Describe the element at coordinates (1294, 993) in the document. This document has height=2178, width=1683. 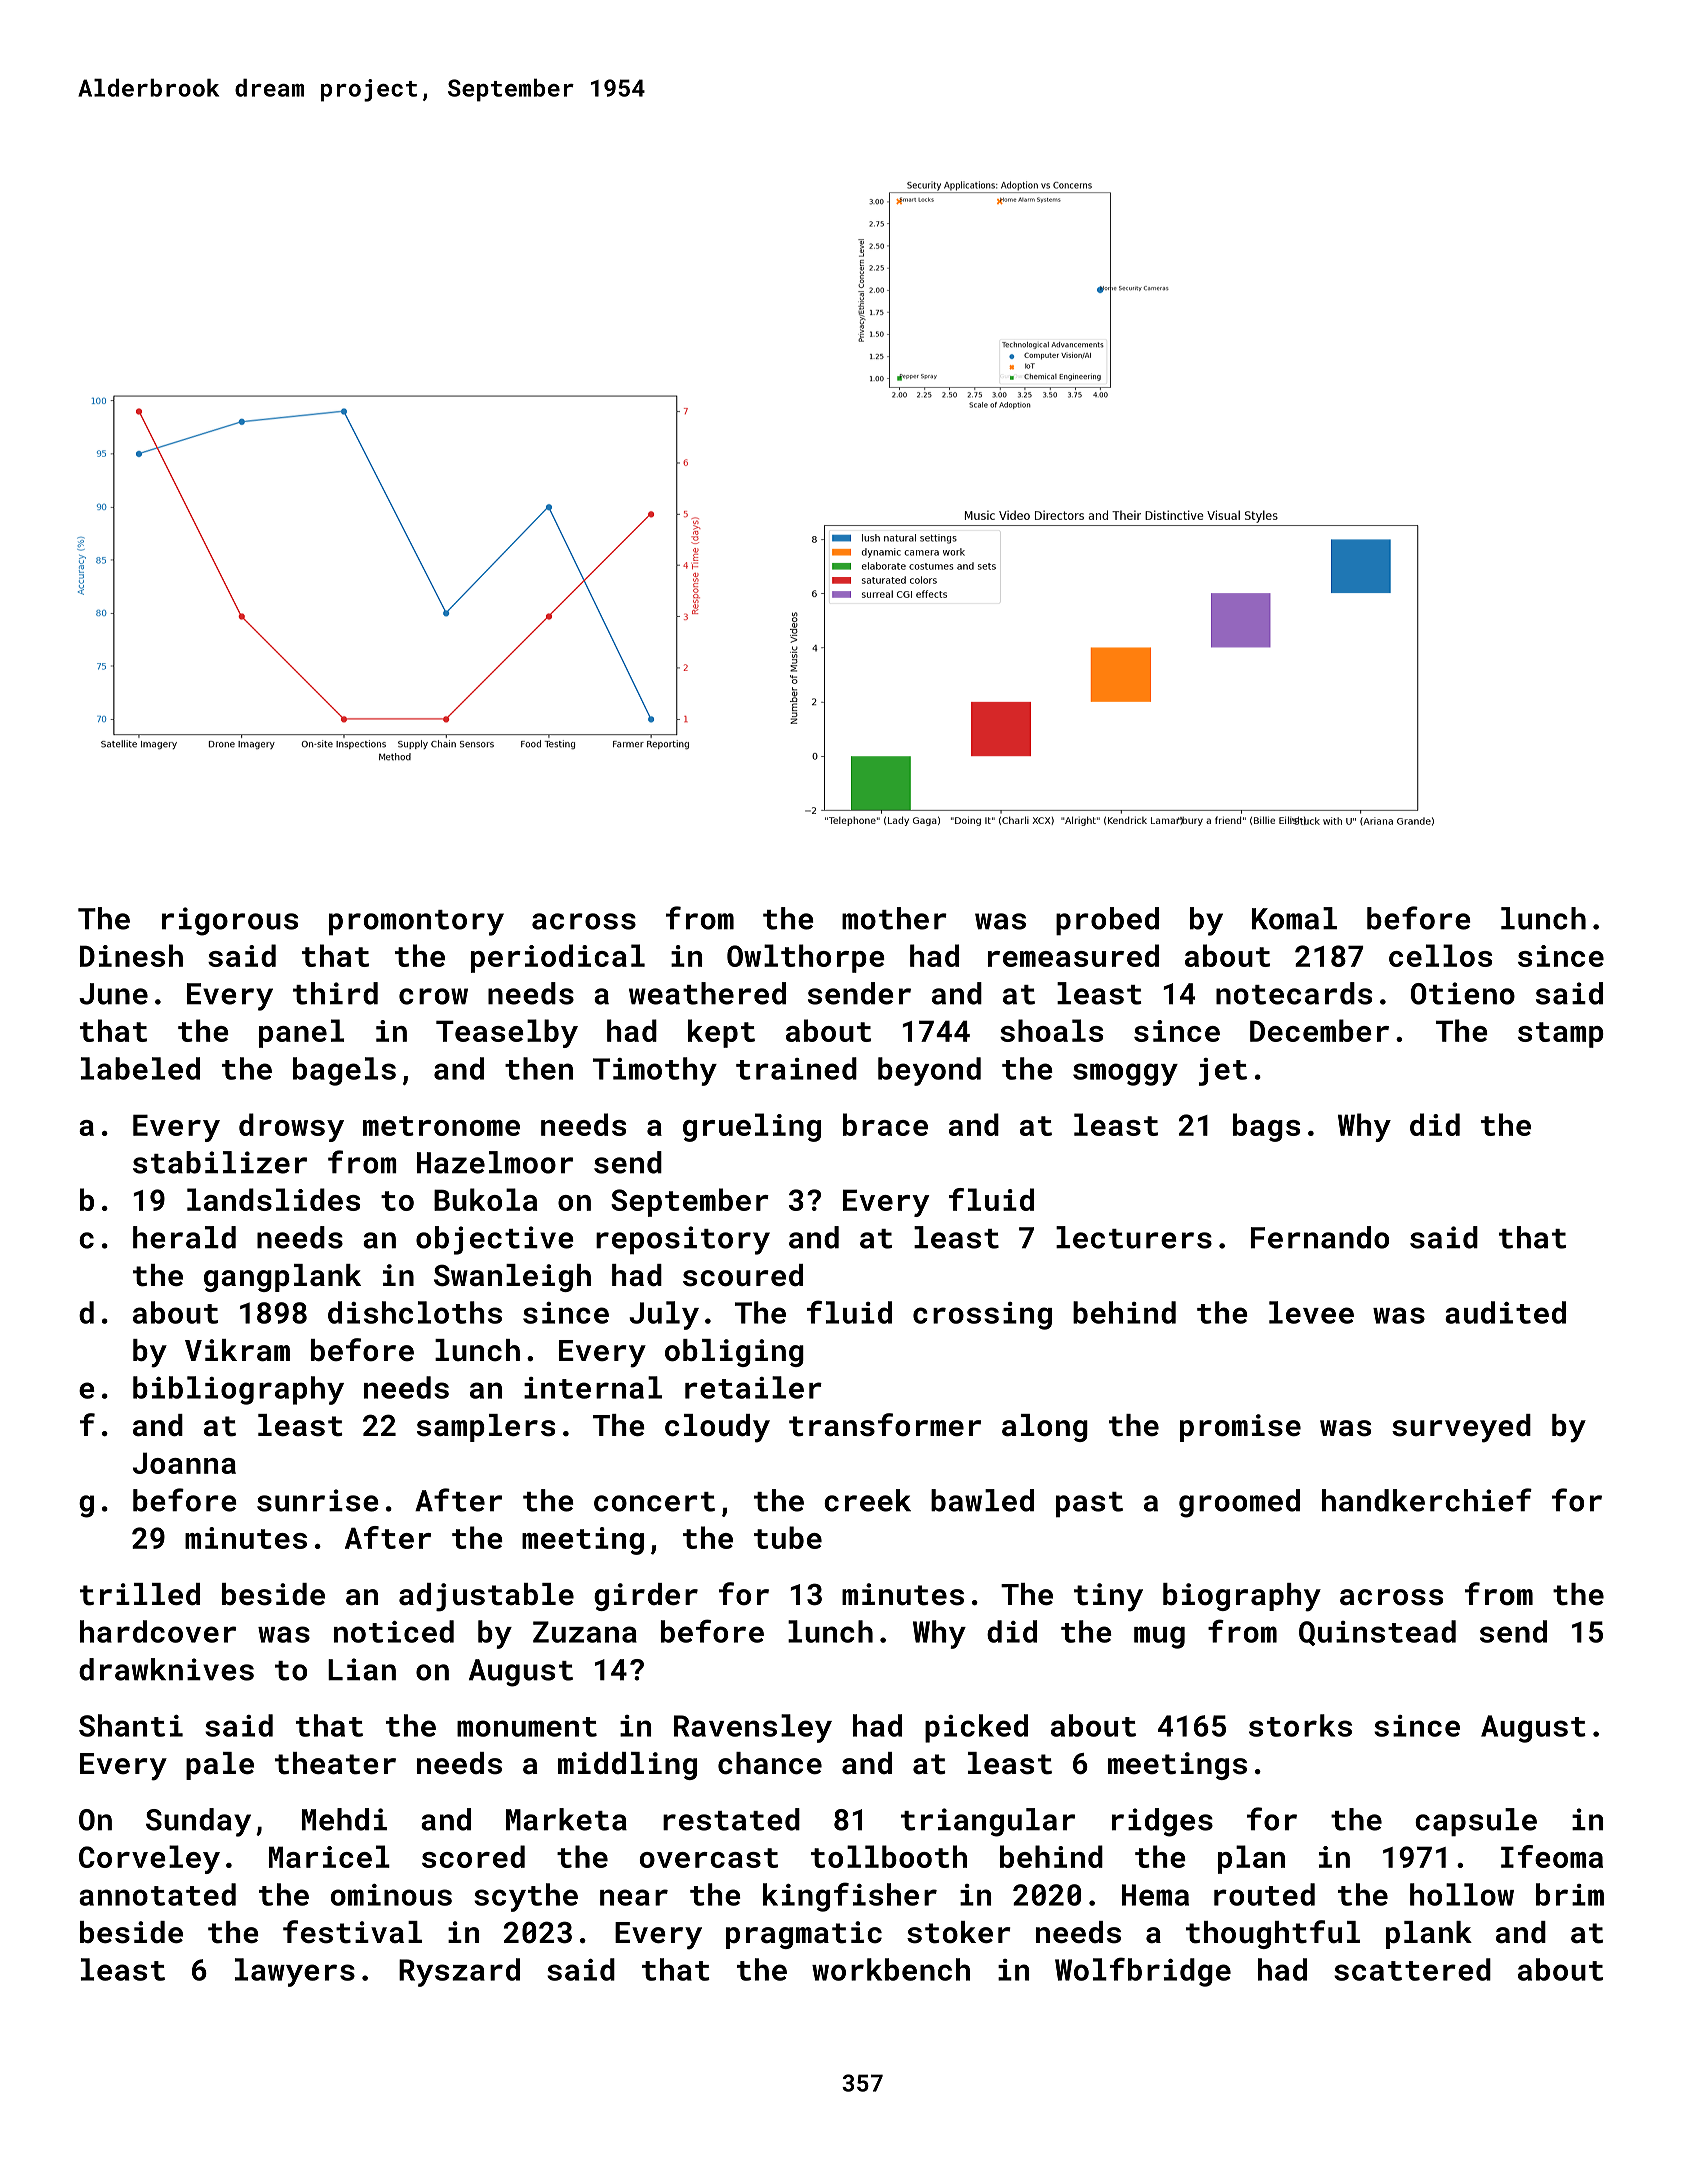
I see `notecards` at that location.
